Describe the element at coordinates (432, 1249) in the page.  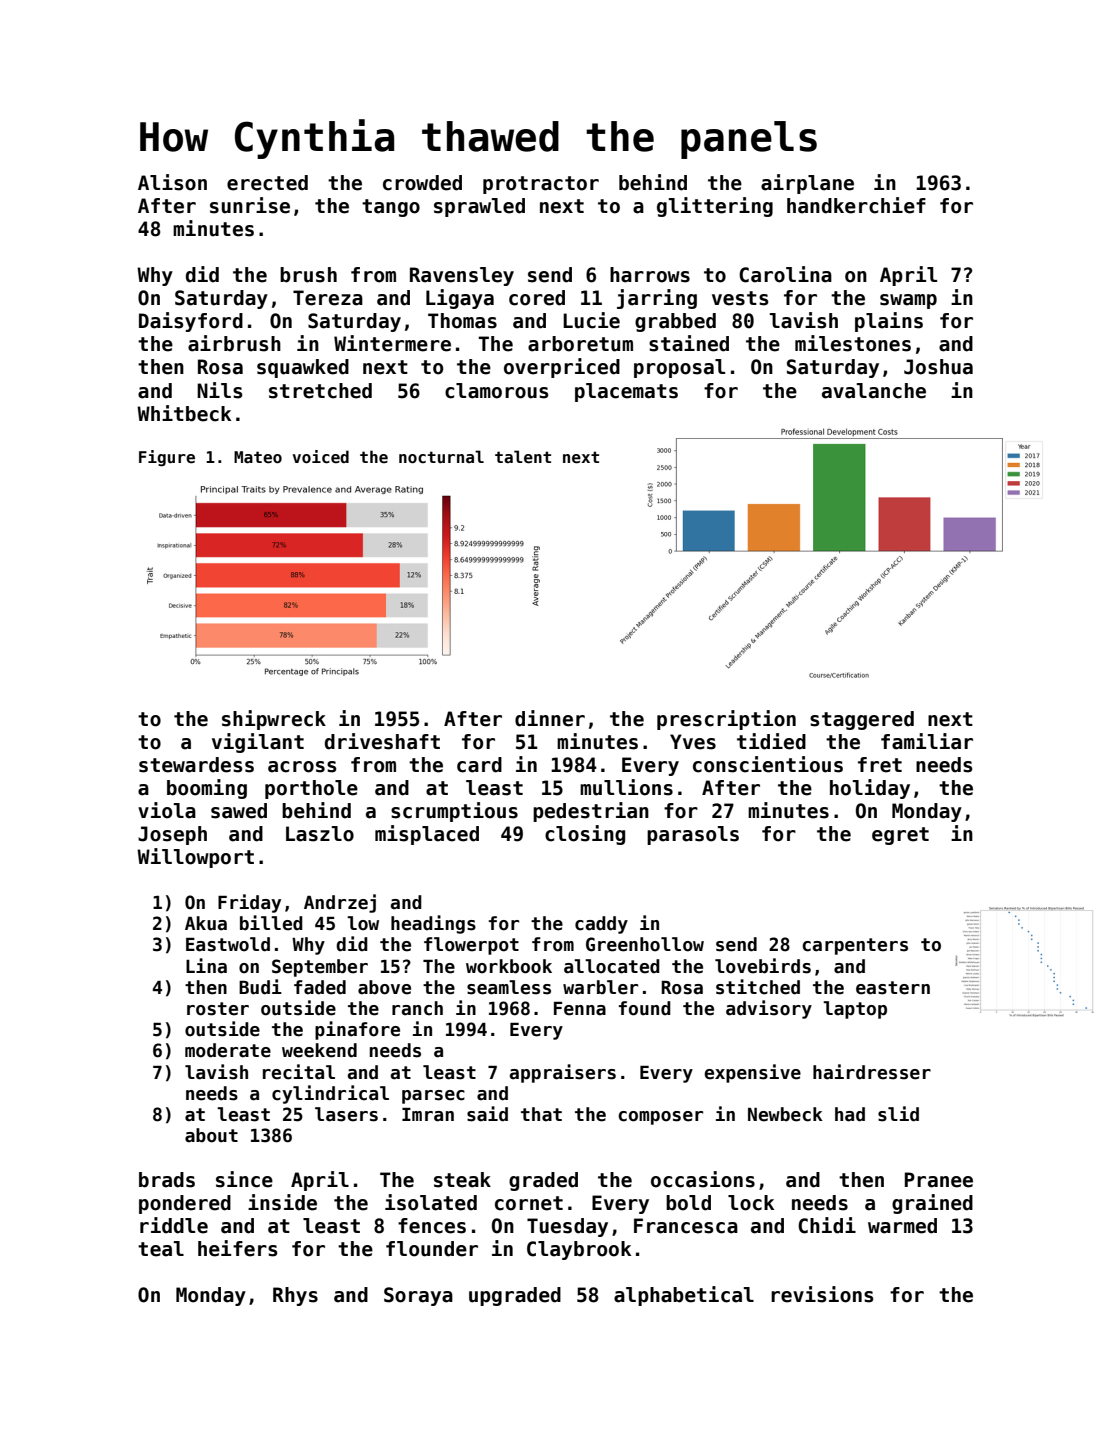
I see `flounder` at that location.
